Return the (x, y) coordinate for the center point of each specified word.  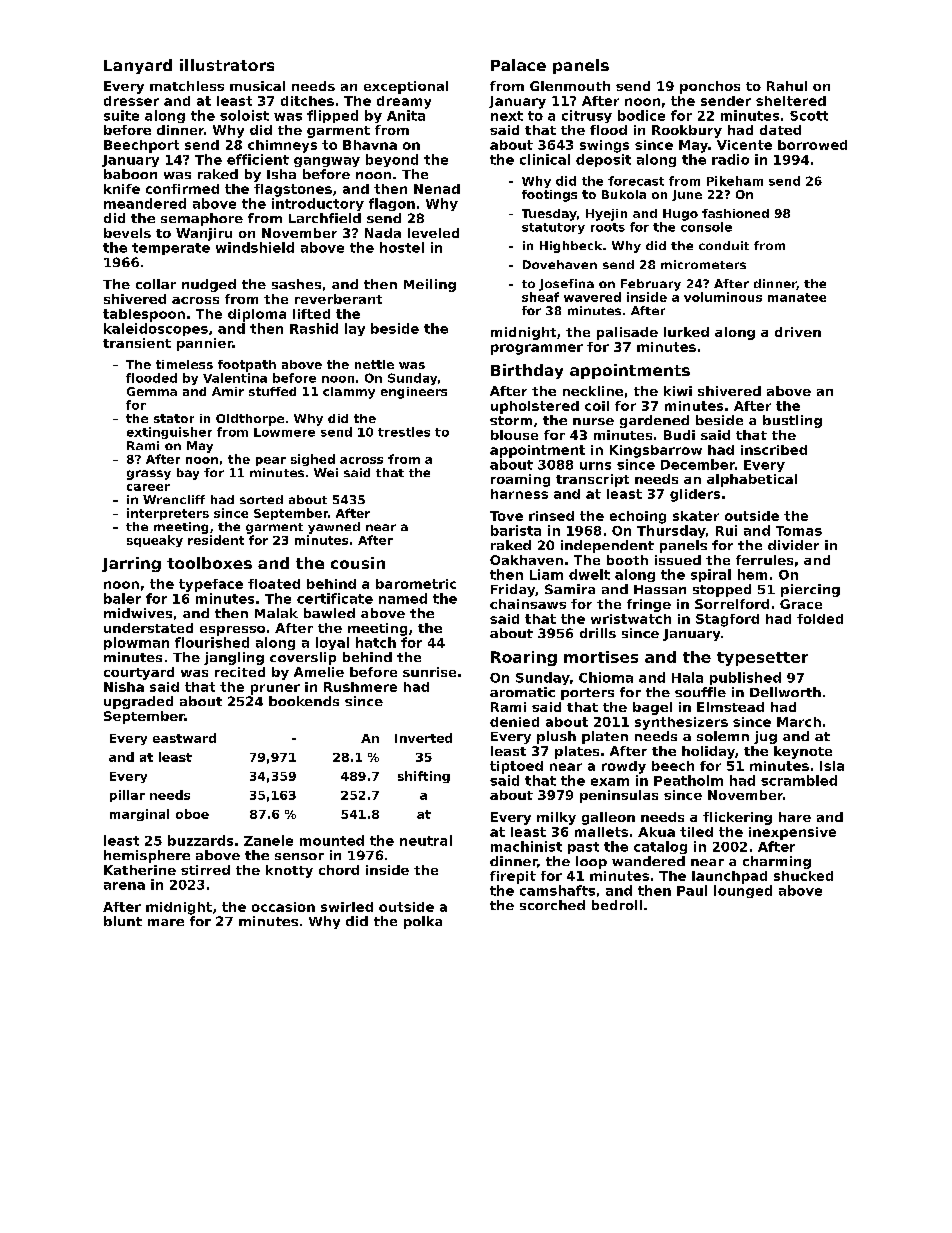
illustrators (227, 65)
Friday (513, 590)
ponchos (710, 87)
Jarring (131, 564)
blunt (123, 921)
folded (820, 619)
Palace (518, 65)
